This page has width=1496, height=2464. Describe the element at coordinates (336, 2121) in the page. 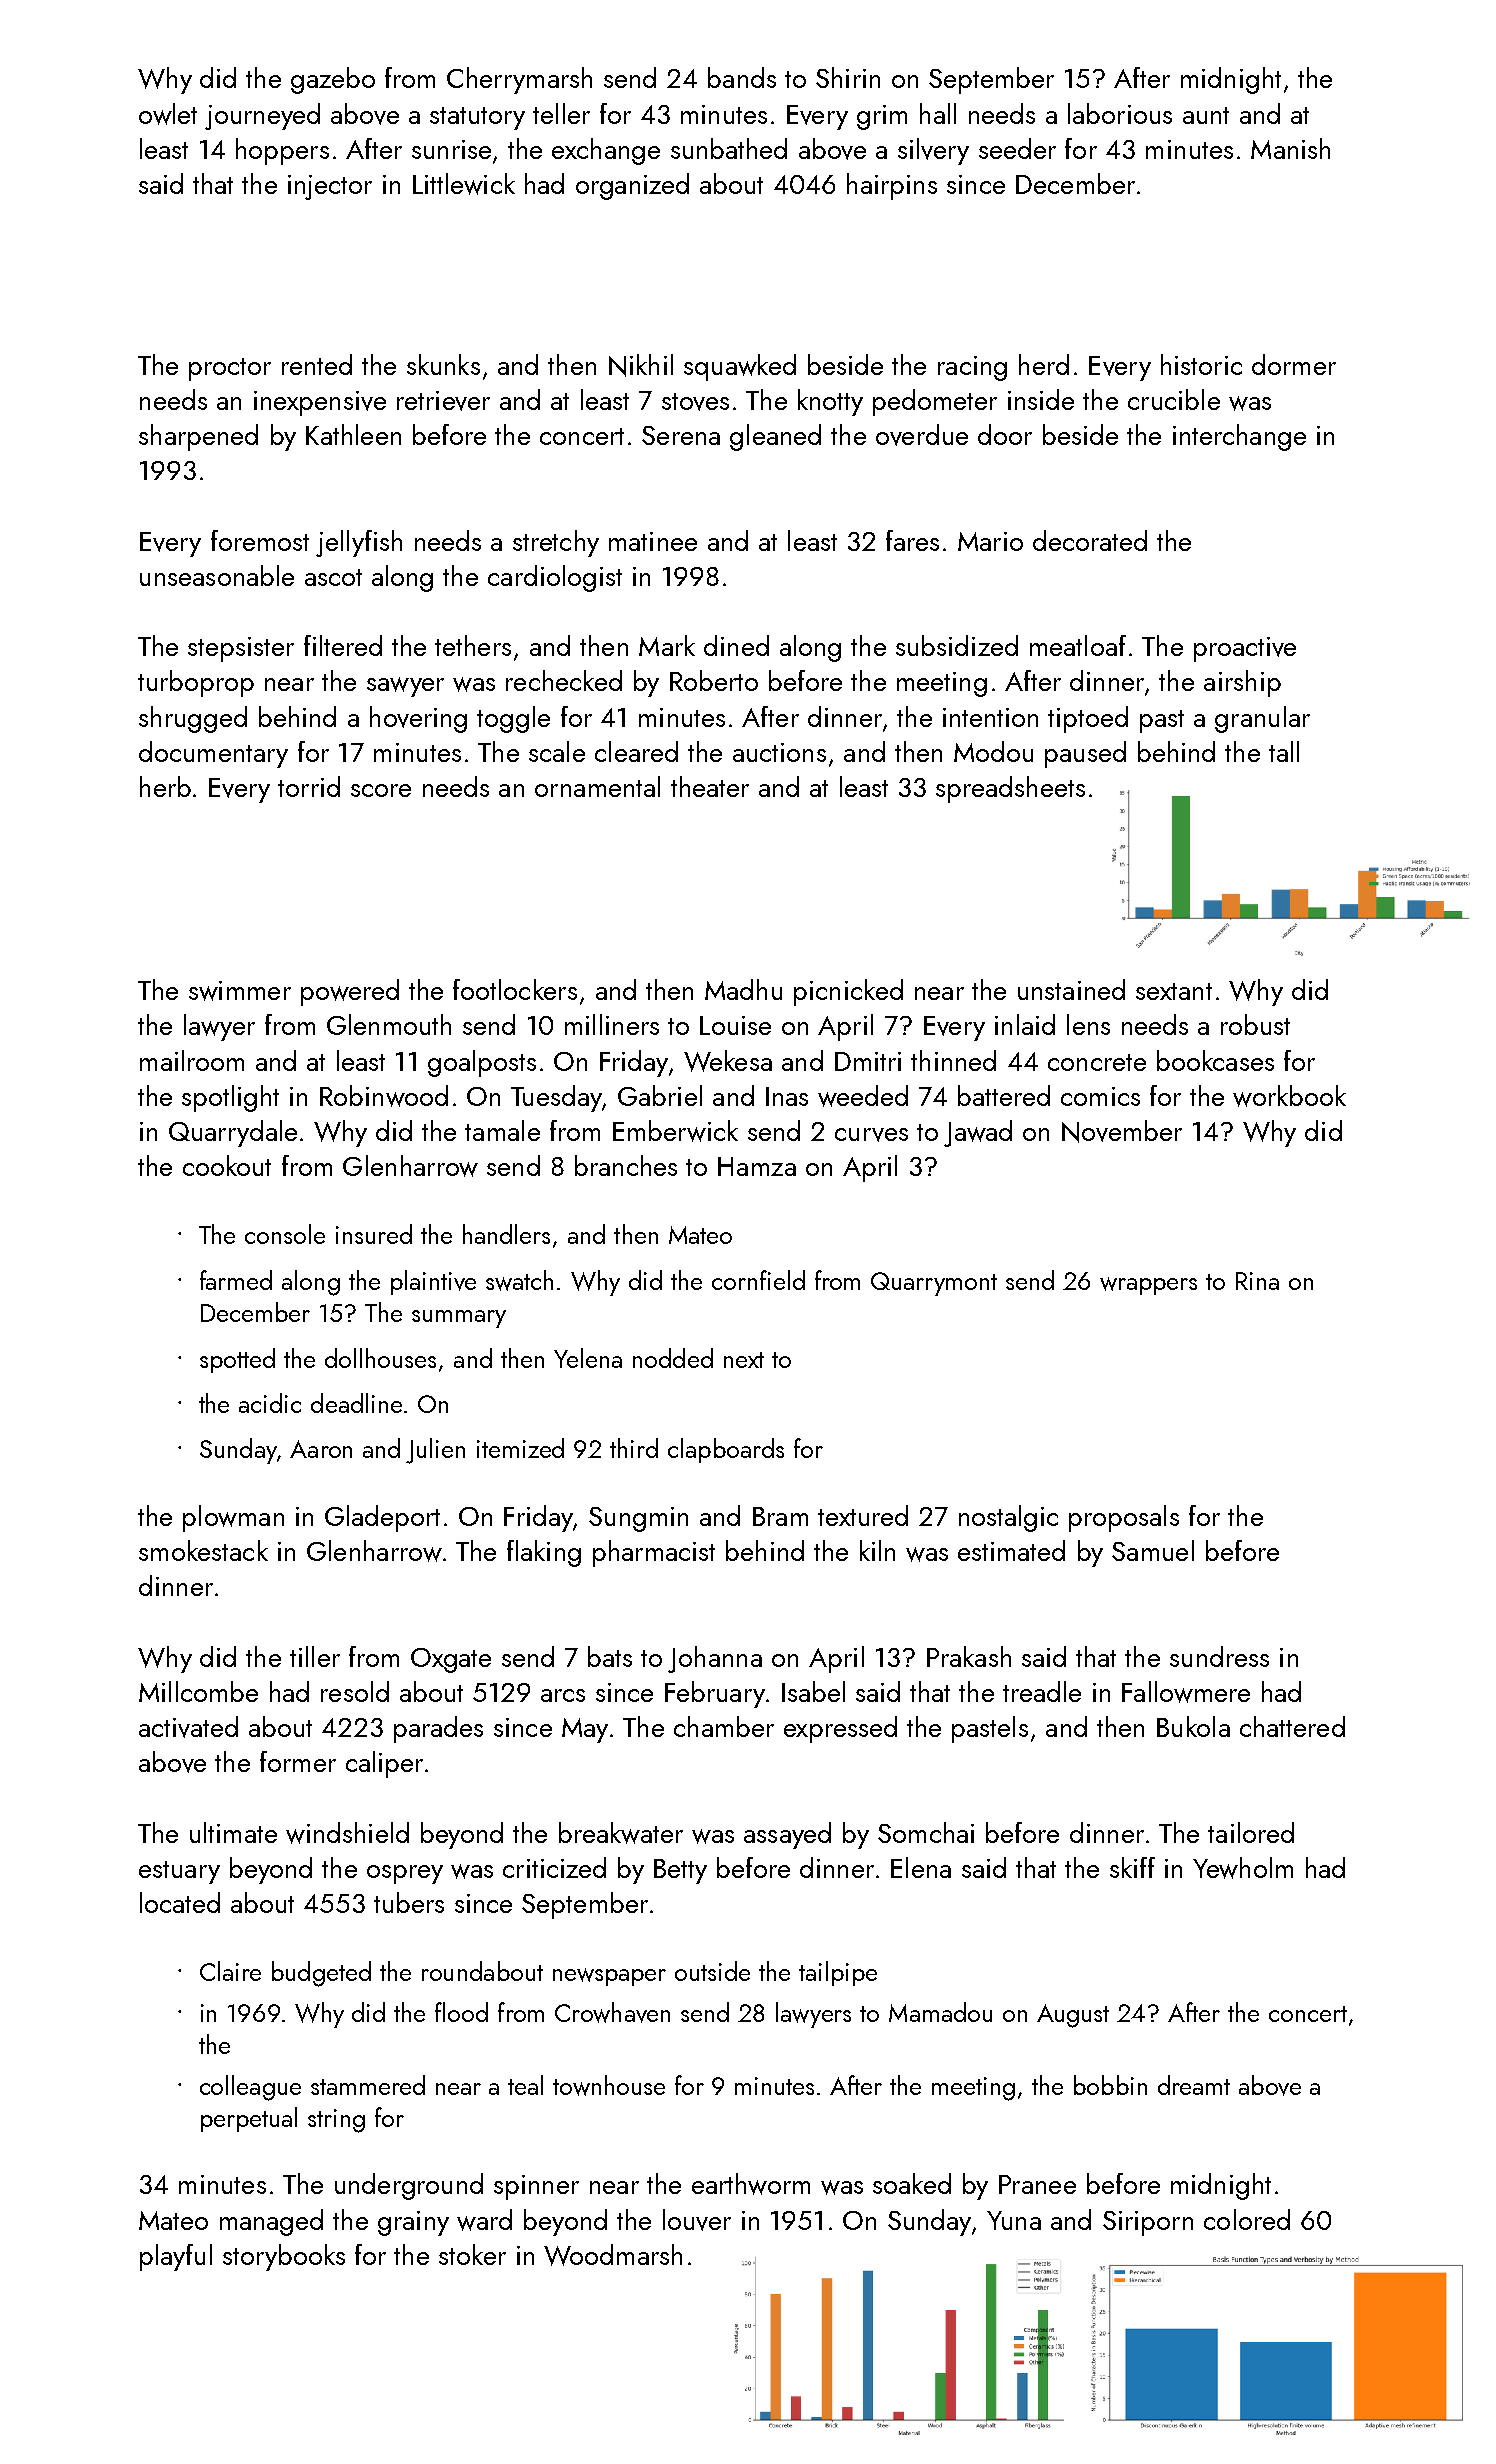

I see `string` at that location.
